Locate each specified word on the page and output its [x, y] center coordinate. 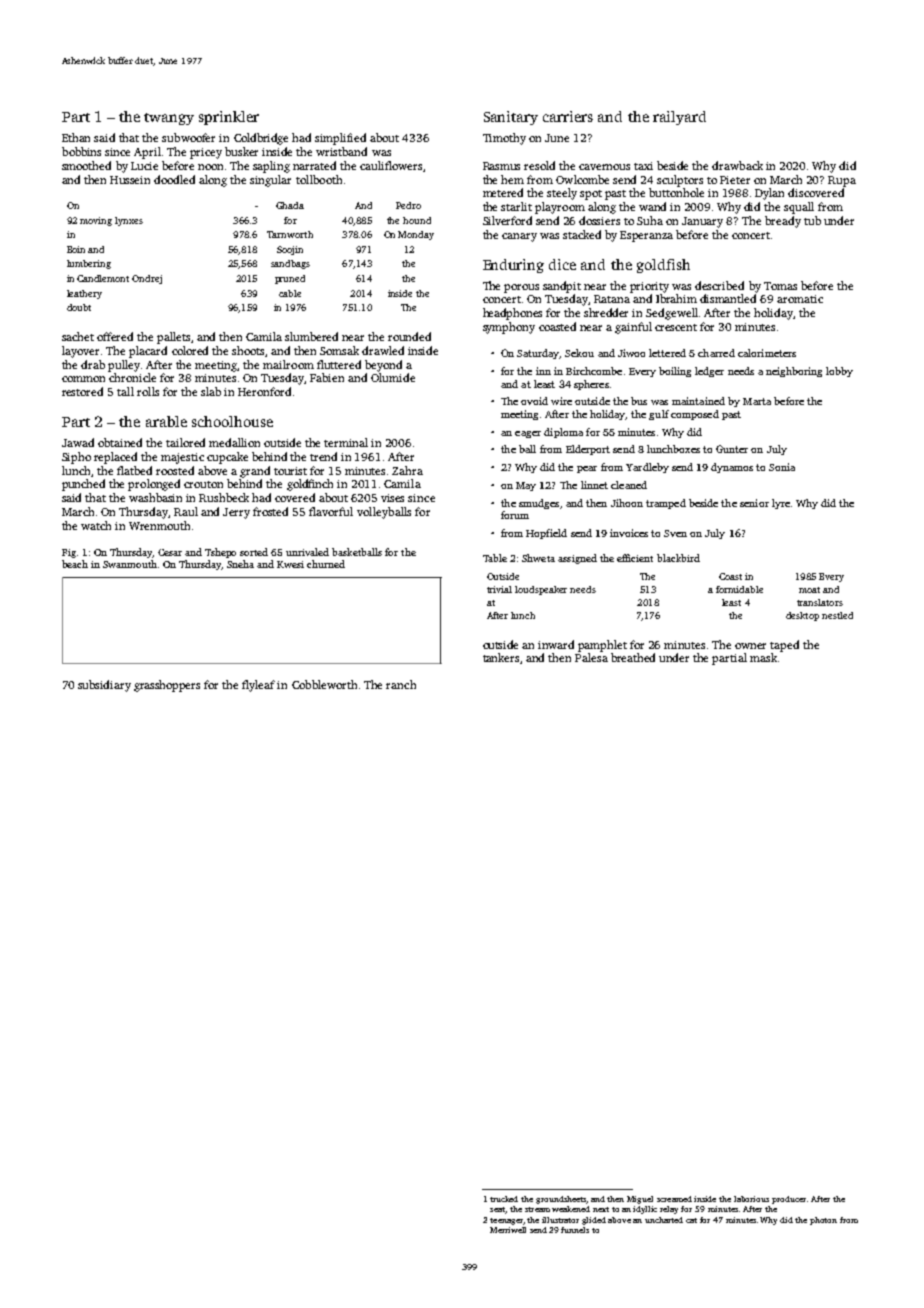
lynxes [129, 221]
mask [763, 657]
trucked [504, 1199]
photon [823, 1221]
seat [497, 1209]
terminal [346, 442]
